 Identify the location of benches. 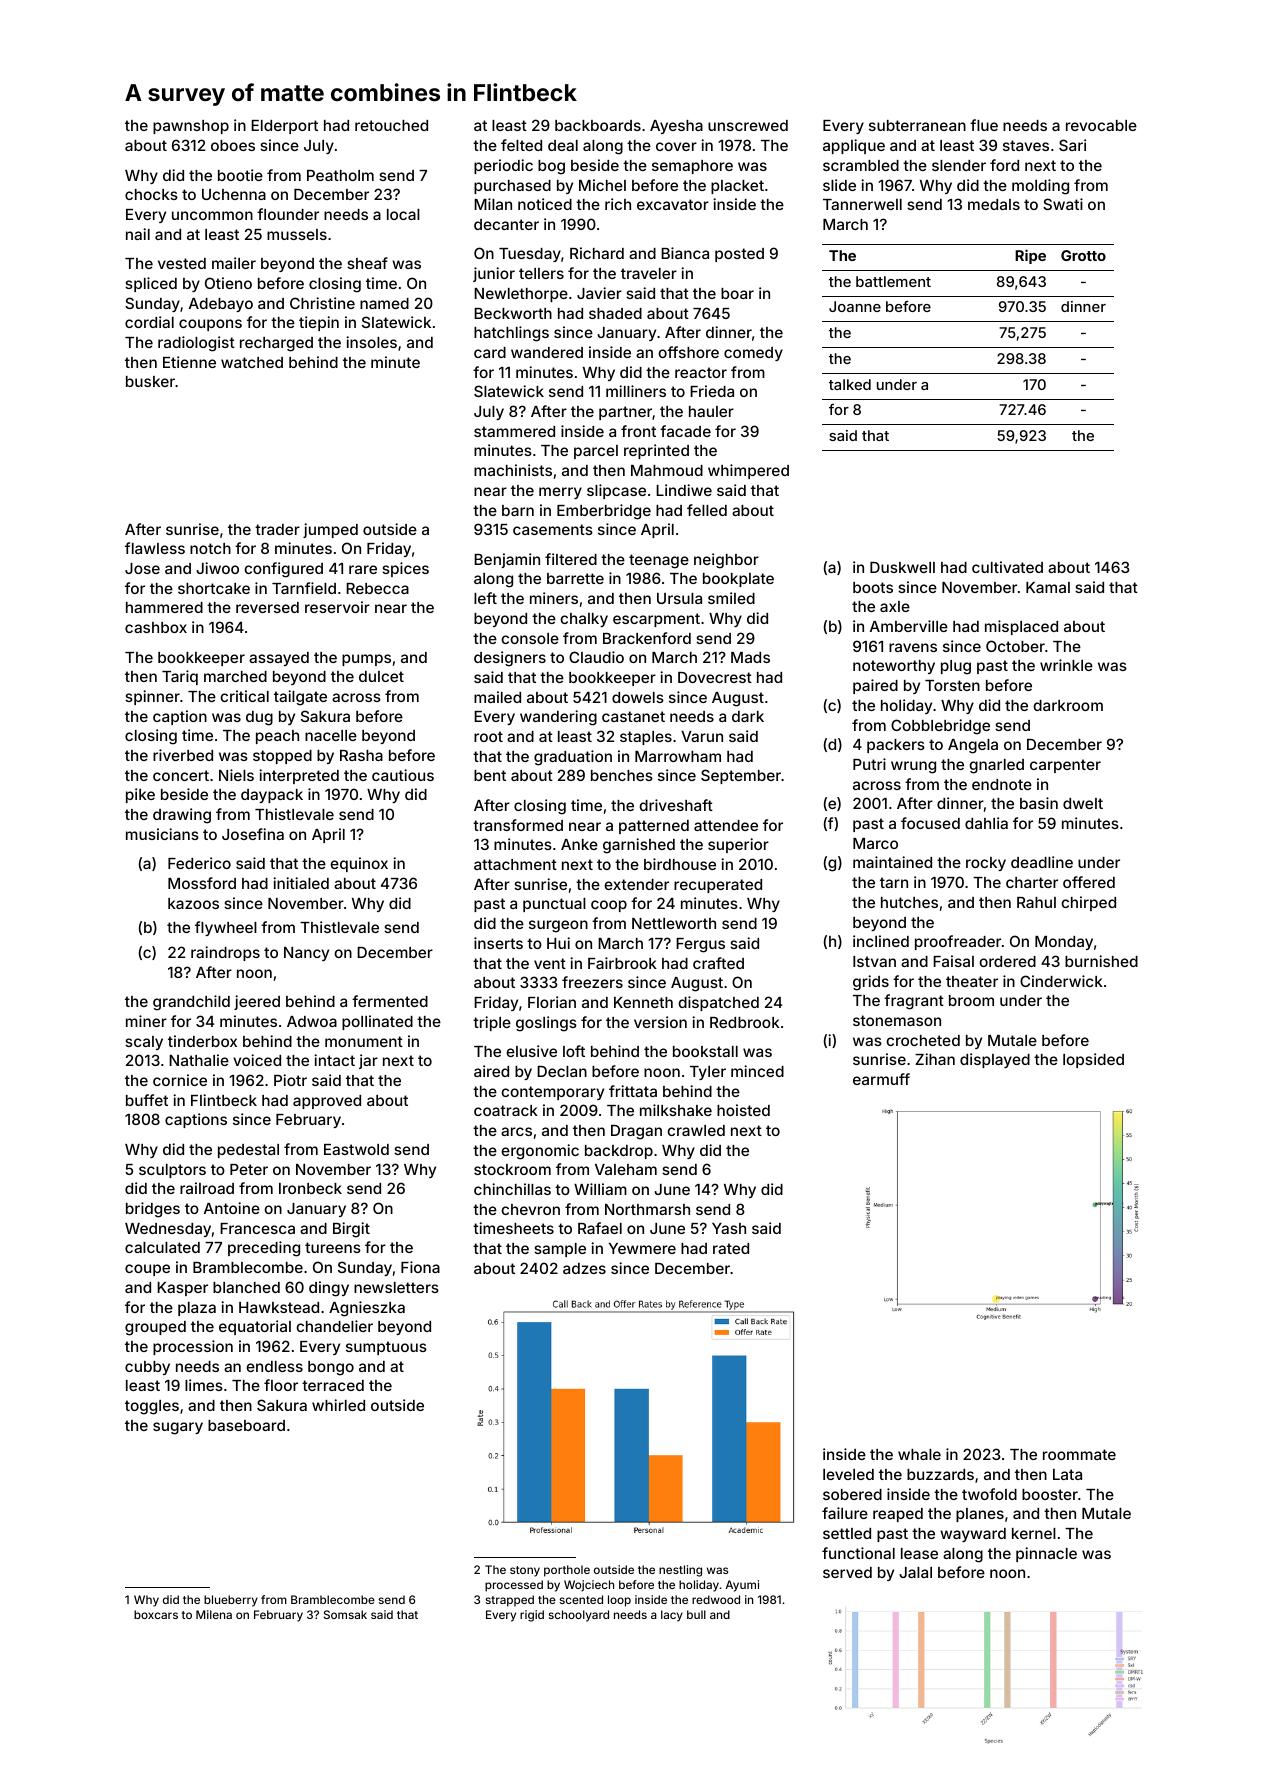
(622, 775).
